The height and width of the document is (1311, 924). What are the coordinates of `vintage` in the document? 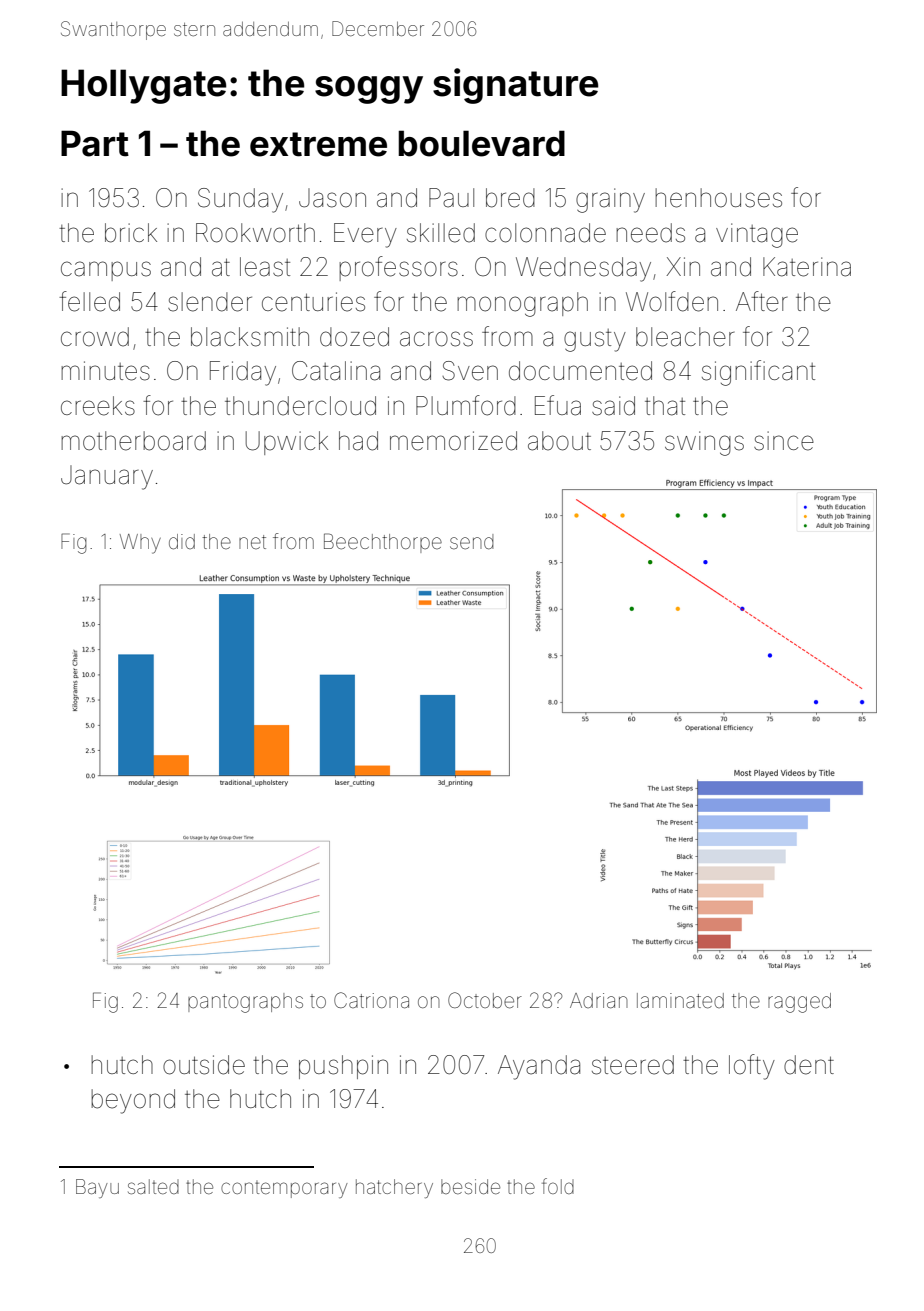 It's located at (757, 235).
